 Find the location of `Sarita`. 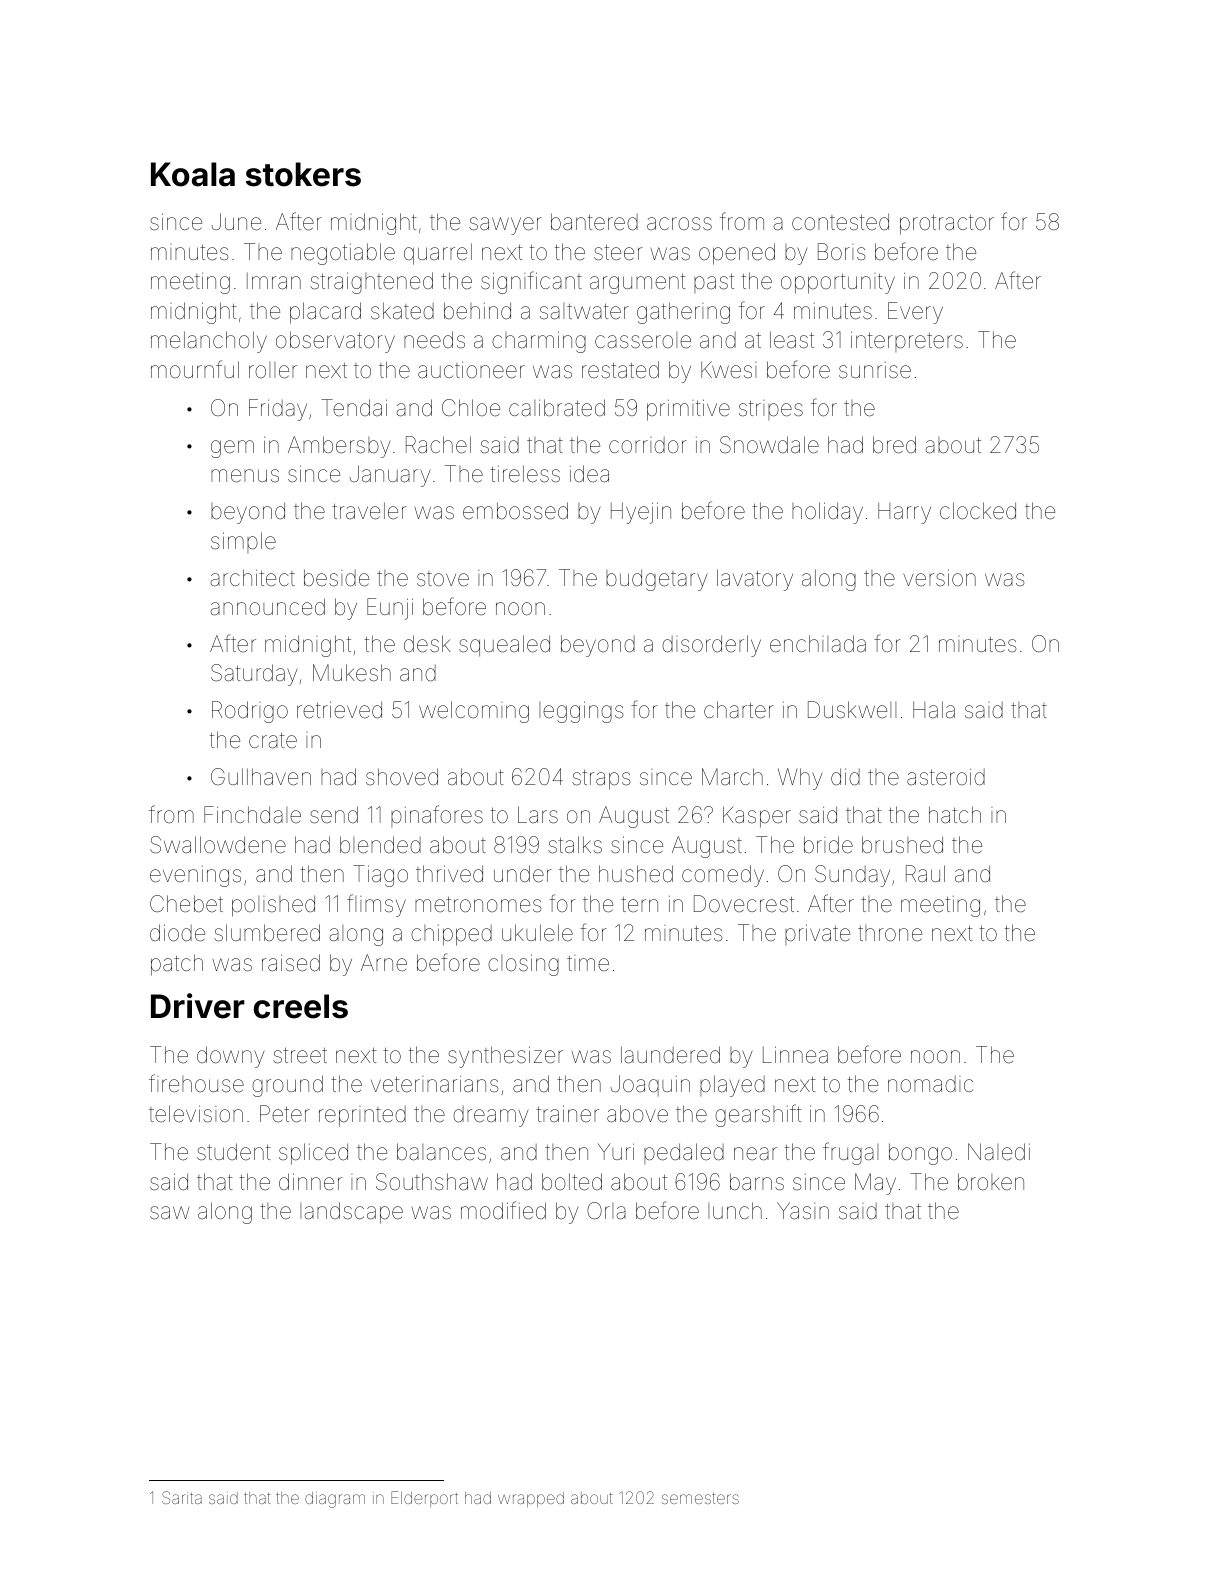

Sarita is located at coordinates (182, 1497).
